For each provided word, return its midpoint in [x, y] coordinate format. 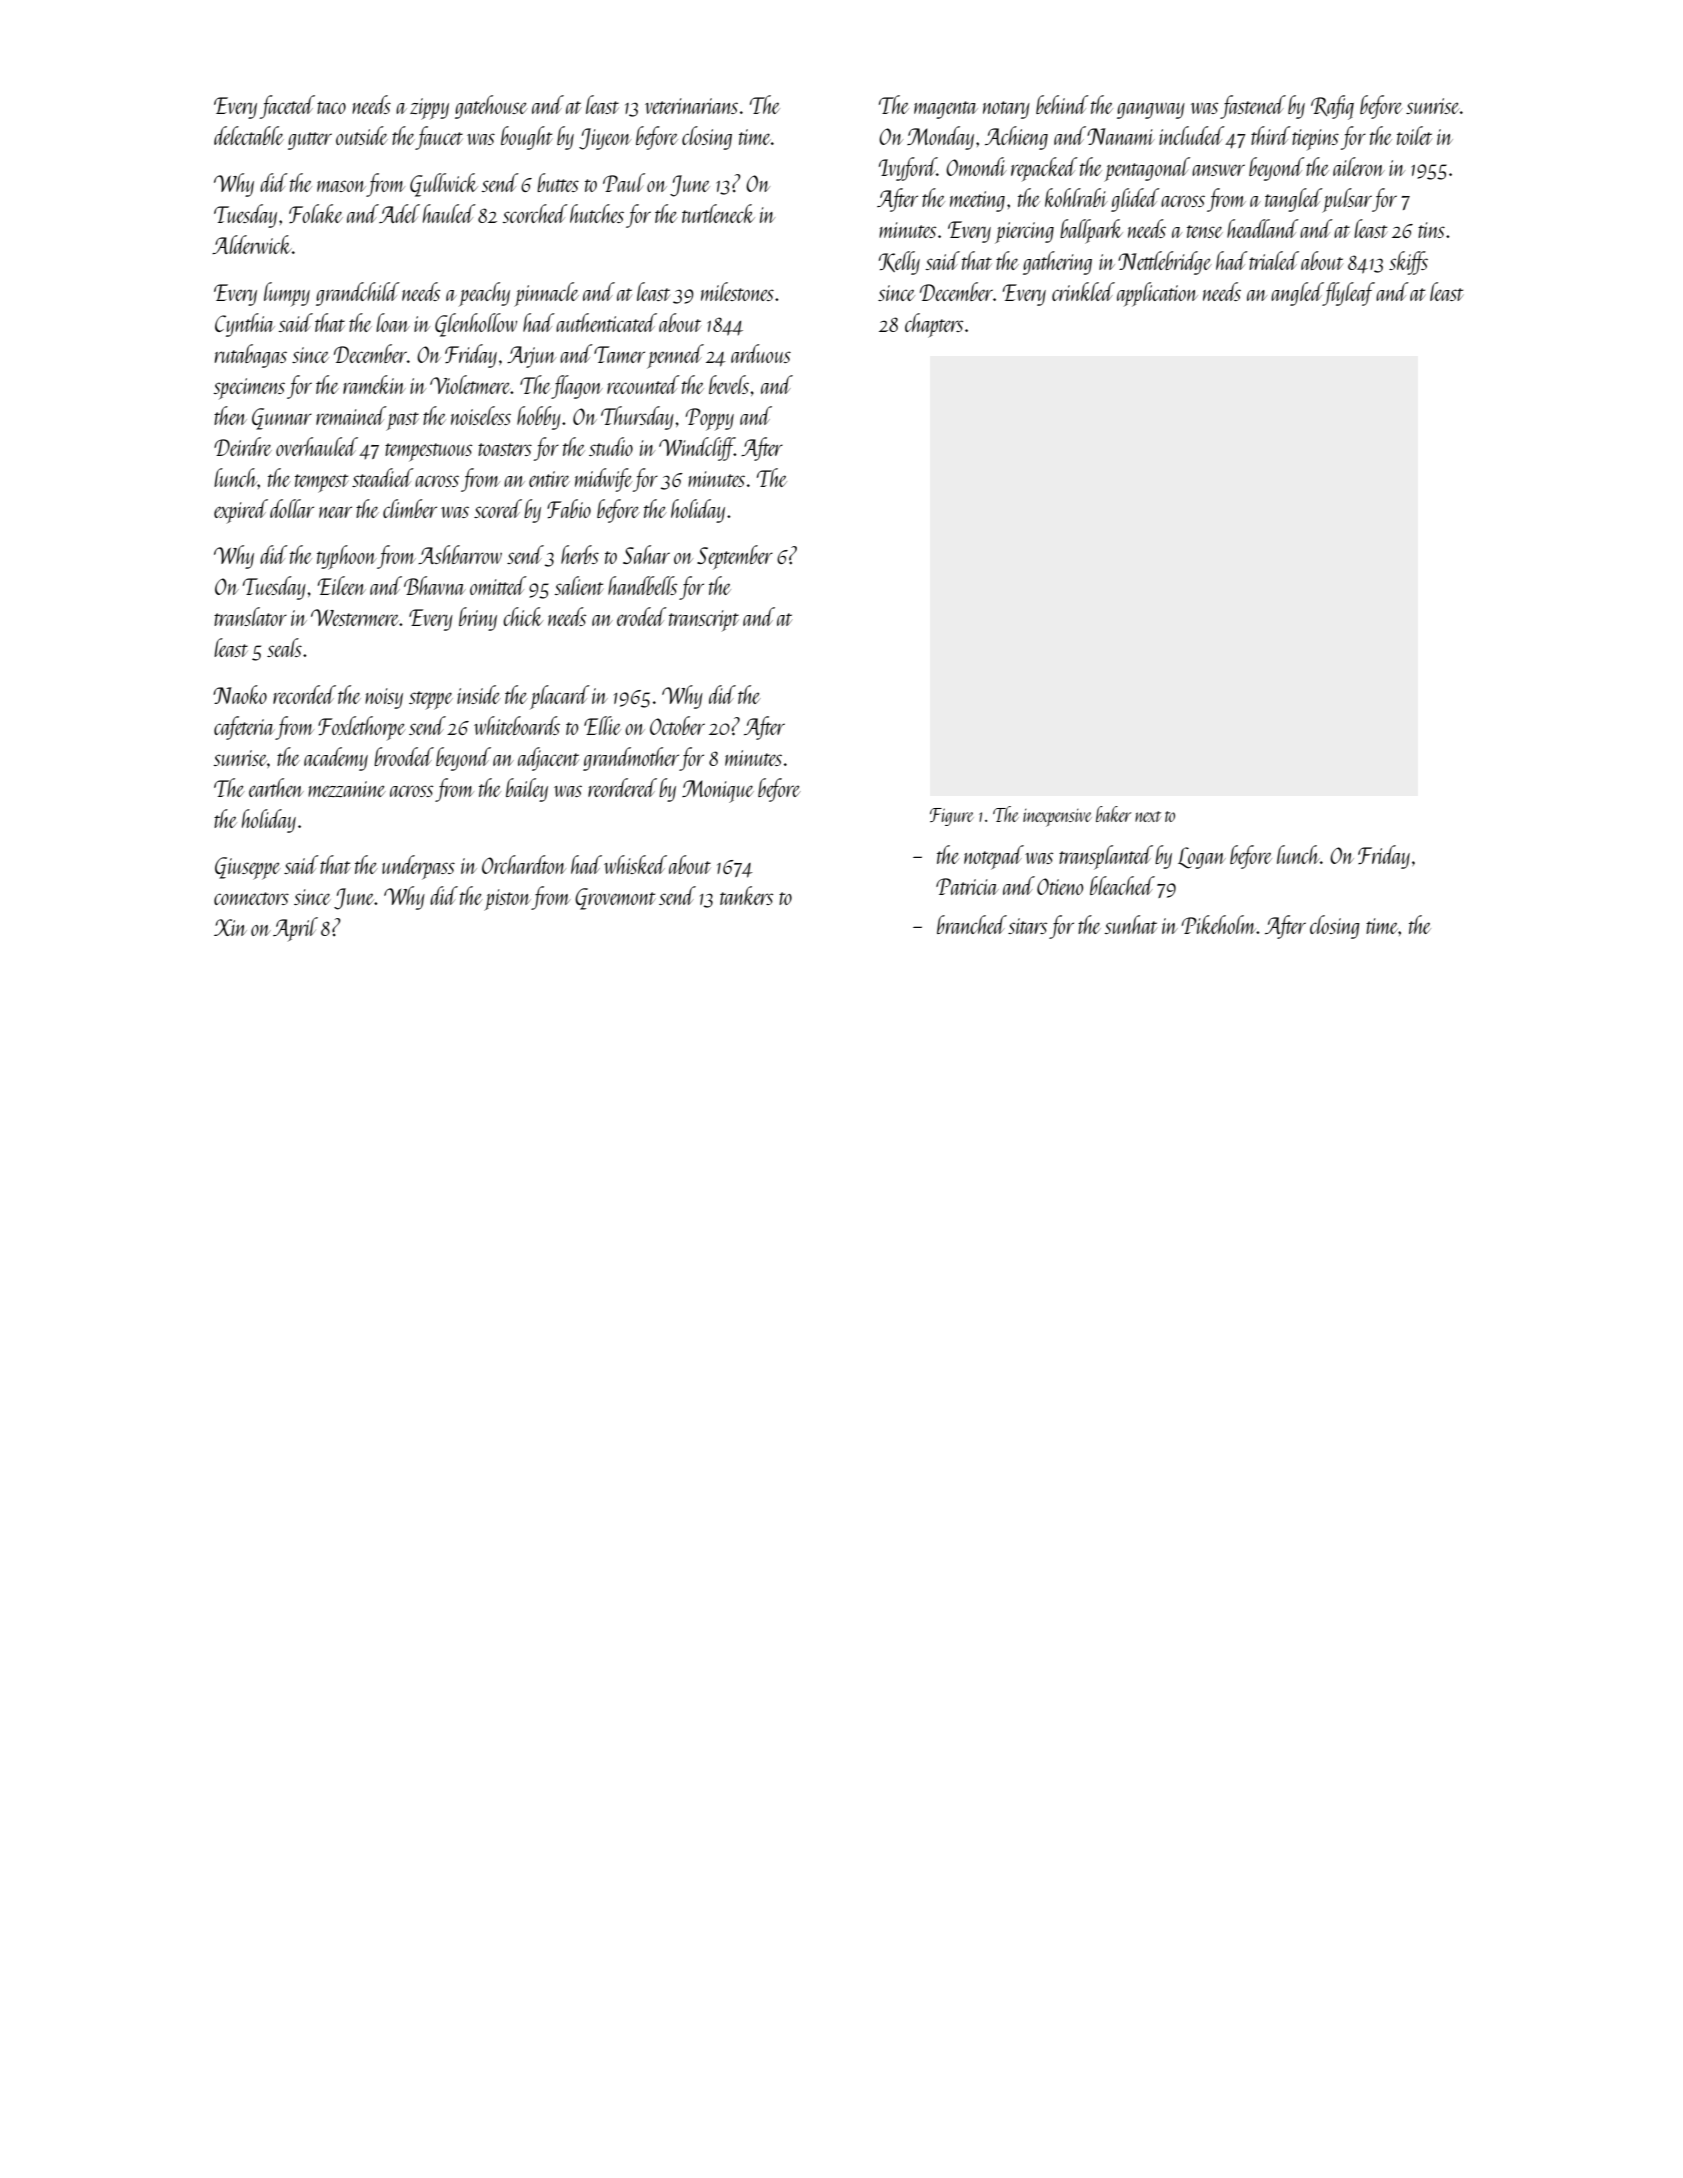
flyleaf [1349, 294]
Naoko [240, 694]
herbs [580, 554]
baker [1113, 814]
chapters [934, 325]
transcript [704, 620]
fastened [1253, 107]
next [1148, 816]
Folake [316, 213]
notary [1006, 110]
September [735, 557]
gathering [1057, 263]
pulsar [1347, 200]
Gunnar [282, 419]
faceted [287, 107]
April [295, 929]
